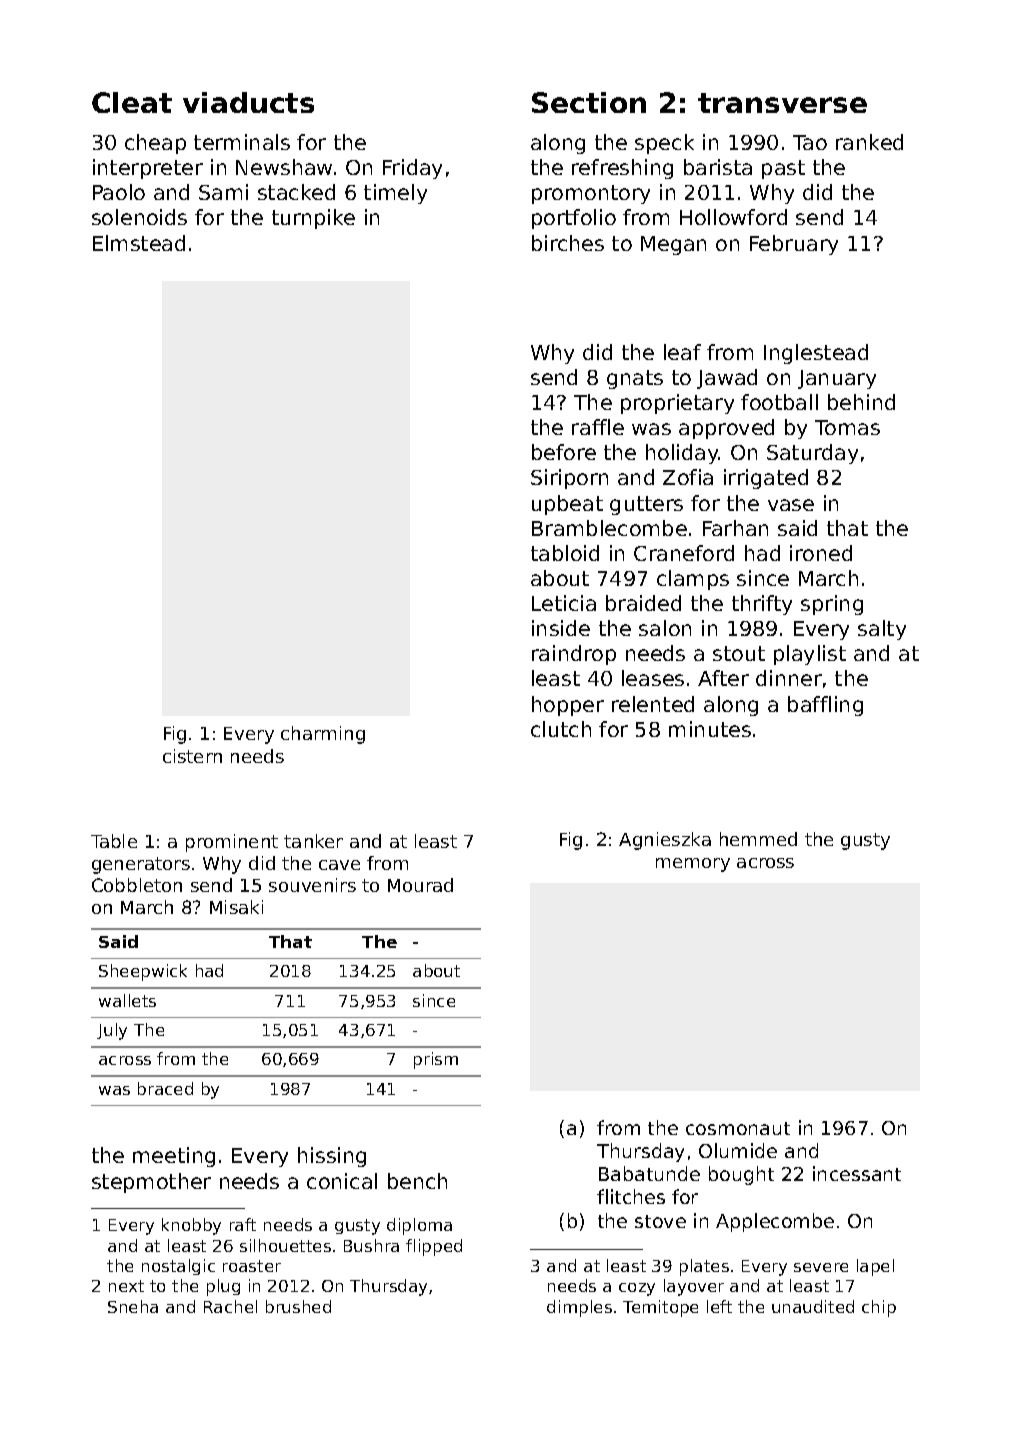  Describe the element at coordinates (192, 756) in the screenshot. I see `cistern` at that location.
